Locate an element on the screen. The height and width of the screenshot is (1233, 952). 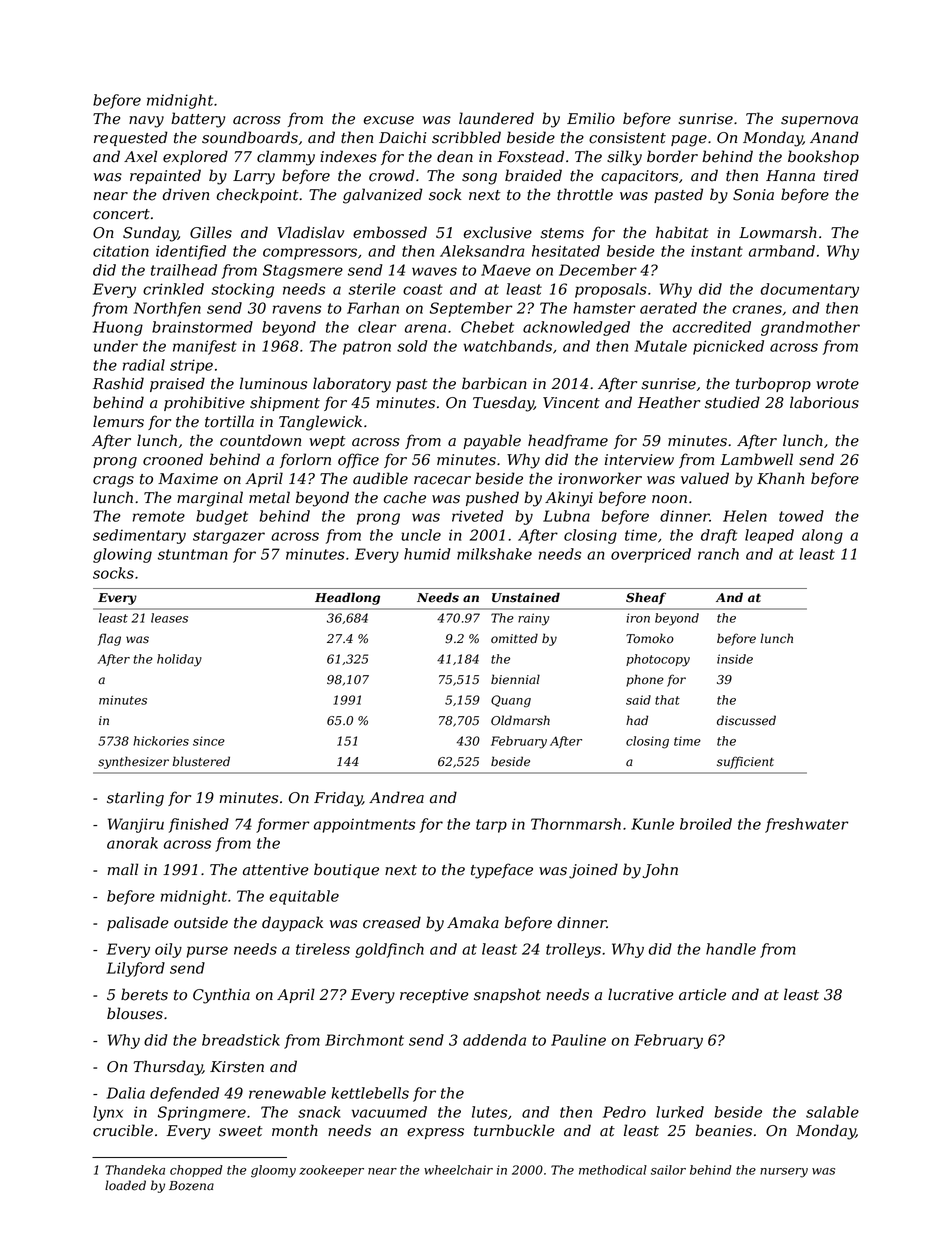
freshwater is located at coordinates (806, 825).
